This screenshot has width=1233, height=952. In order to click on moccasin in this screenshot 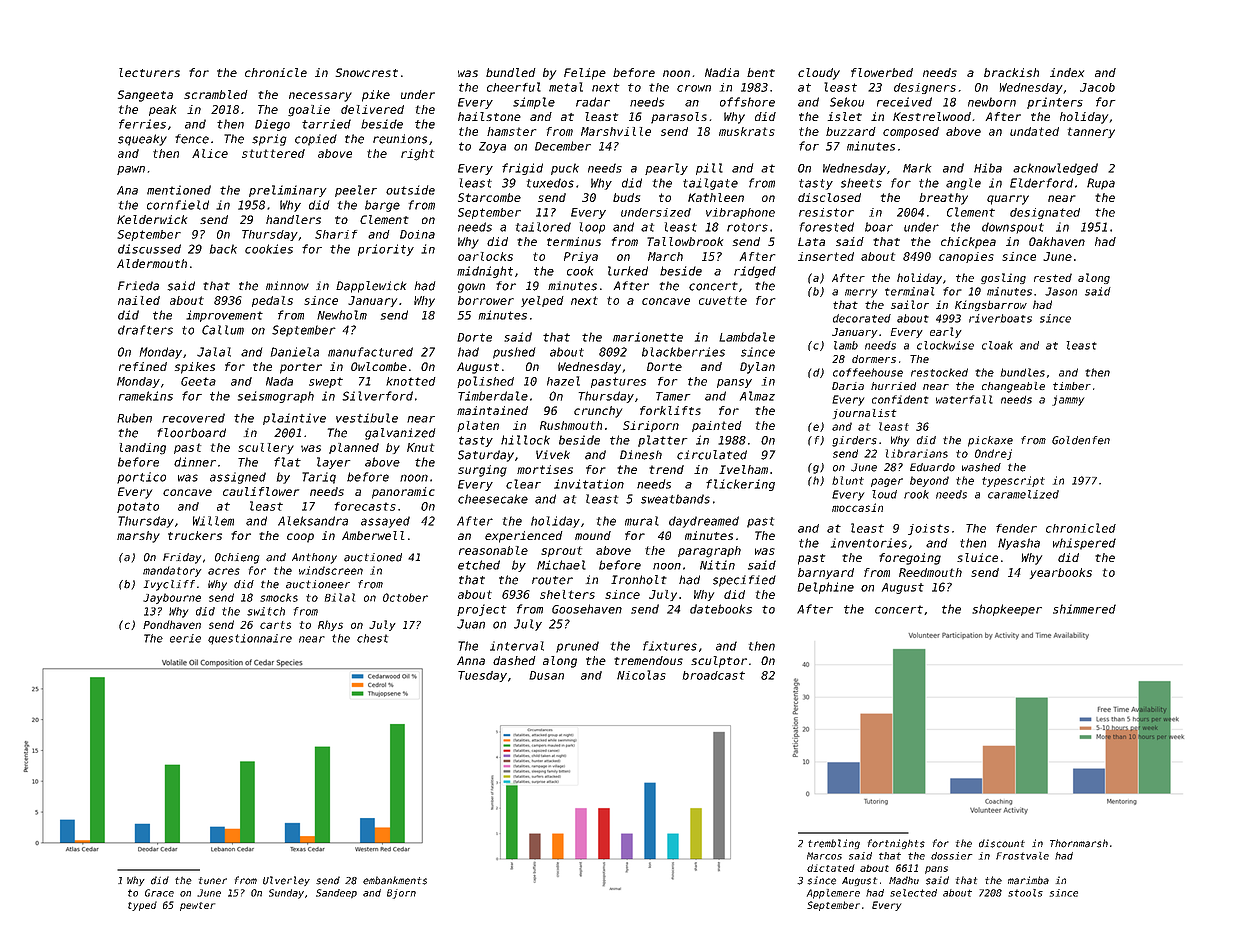, I will do `click(857, 507)`.
